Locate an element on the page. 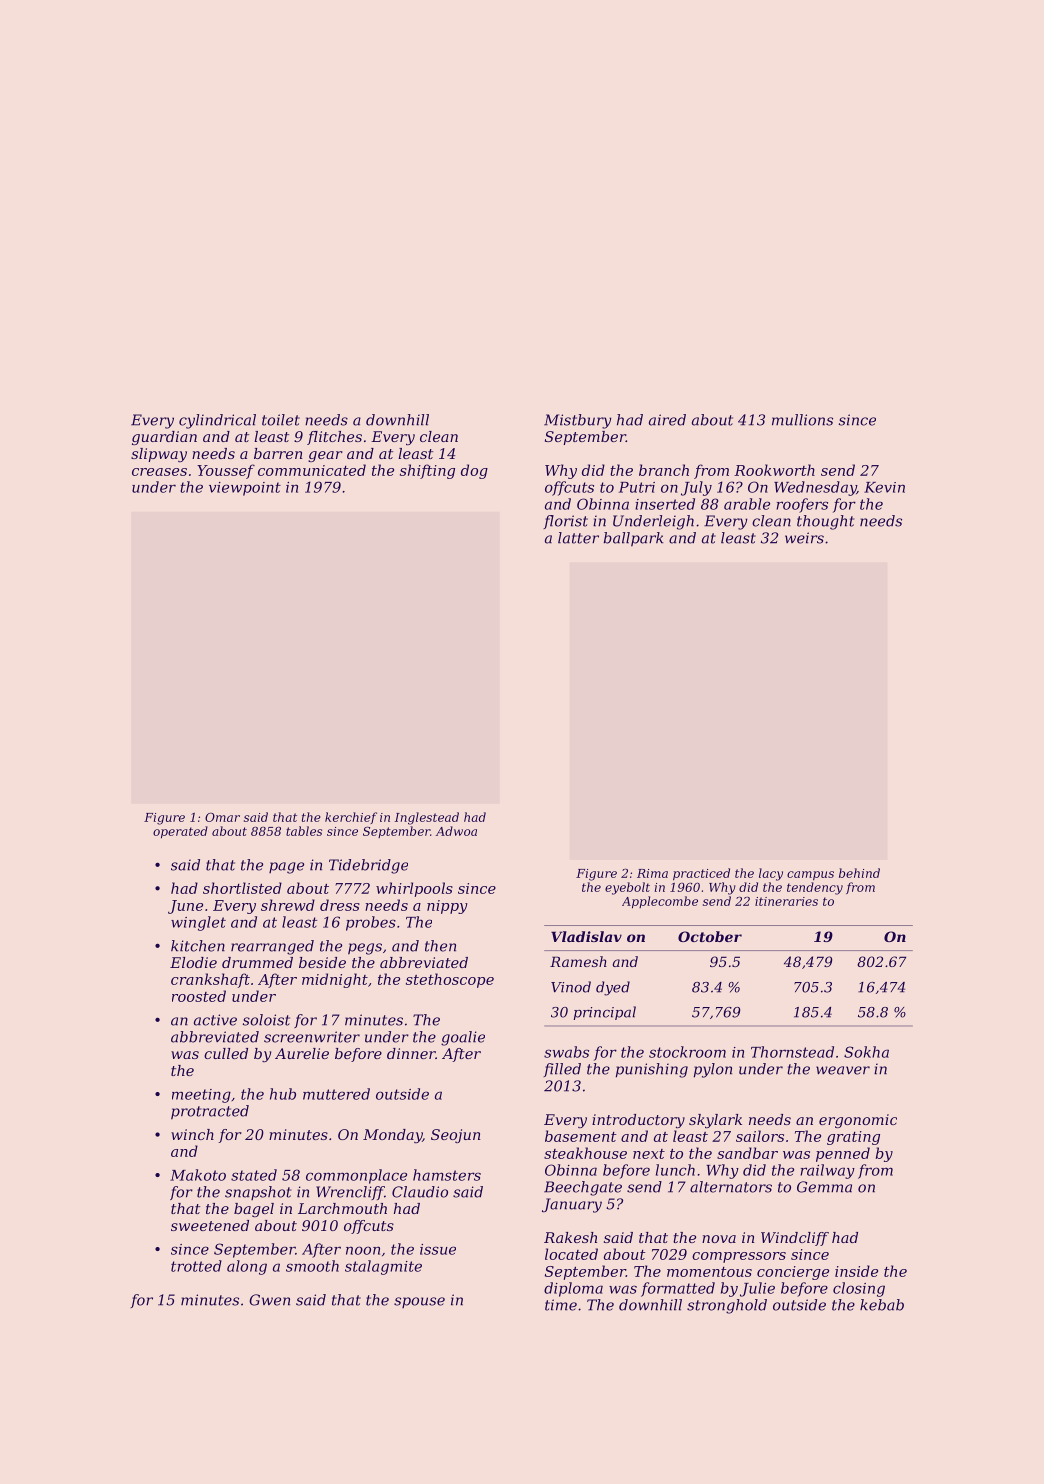  communicated is located at coordinates (312, 470).
